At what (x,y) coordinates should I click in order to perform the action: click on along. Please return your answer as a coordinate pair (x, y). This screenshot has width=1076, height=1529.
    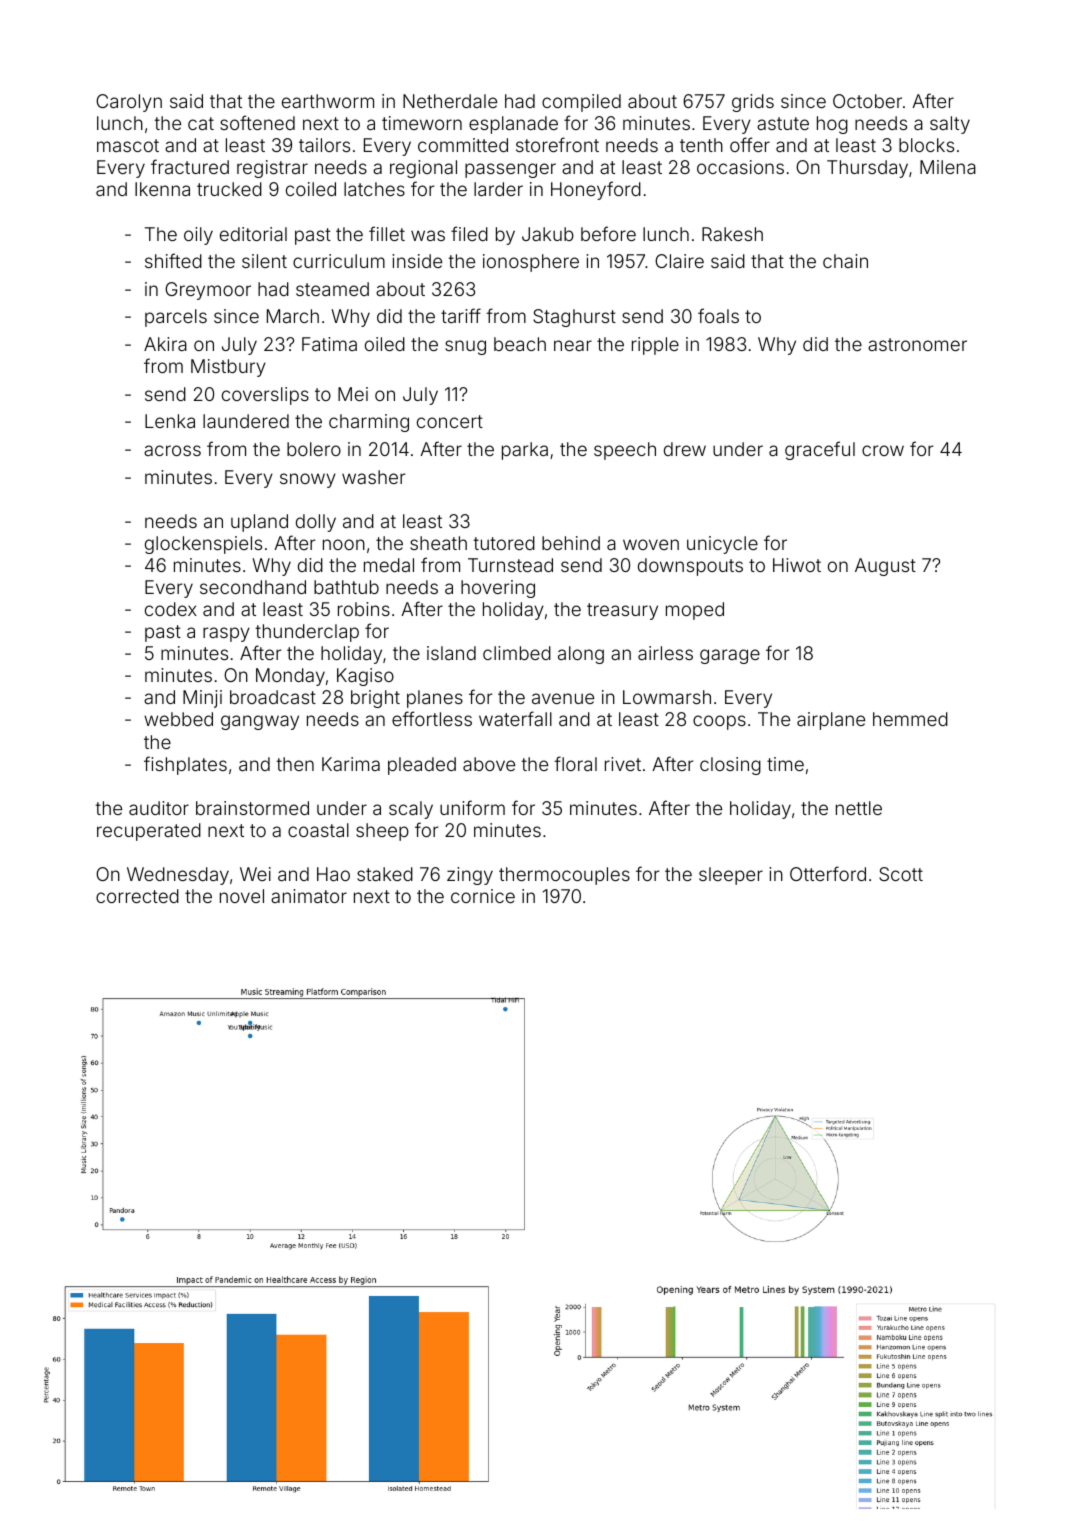
    Looking at the image, I should click on (581, 655).
